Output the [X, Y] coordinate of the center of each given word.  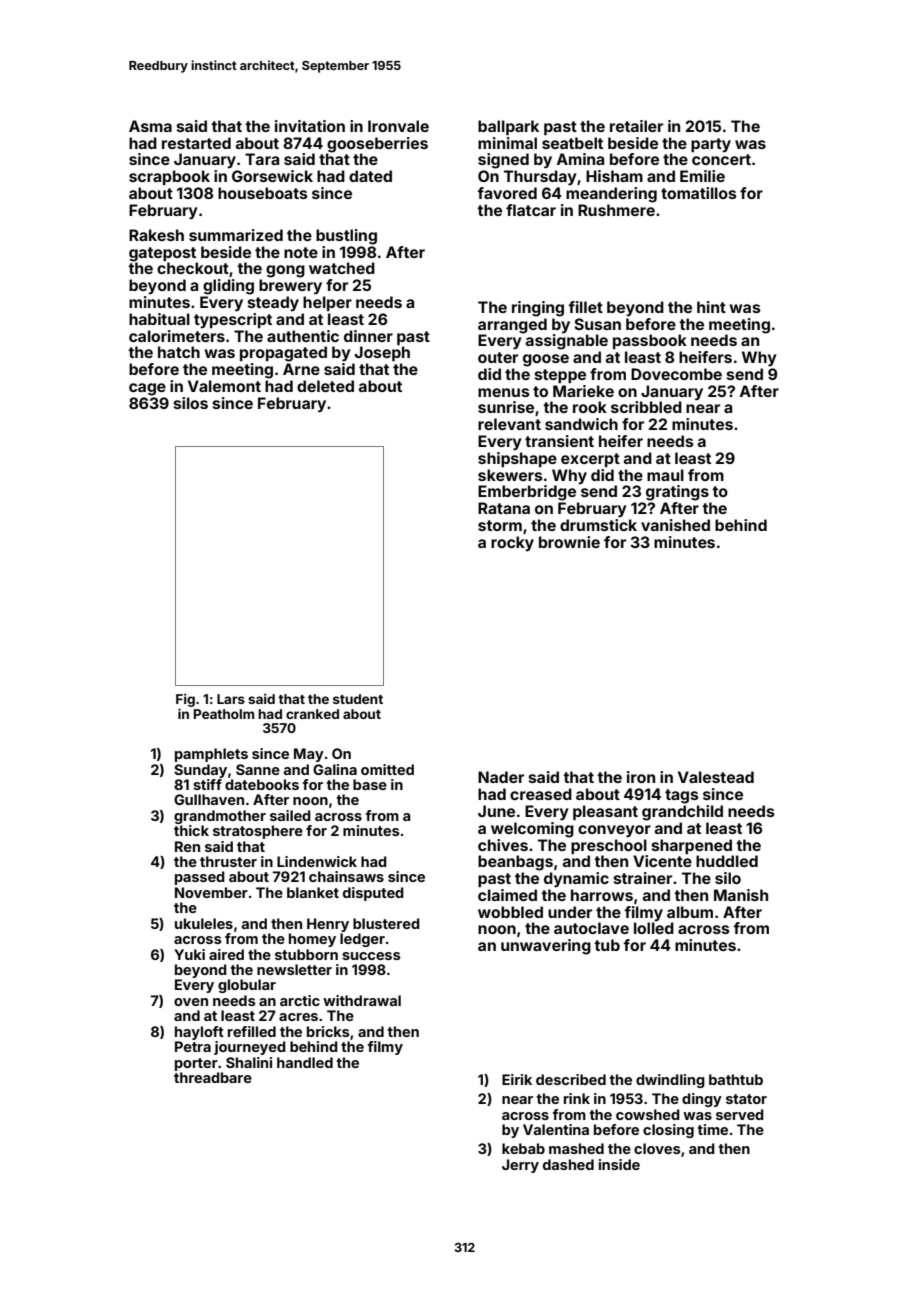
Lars [231, 699]
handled [305, 1062]
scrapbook [169, 177]
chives [503, 845]
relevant [509, 424]
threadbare [213, 1077]
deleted [325, 386]
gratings [677, 493]
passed [200, 878]
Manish [741, 895]
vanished [675, 525]
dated [370, 176]
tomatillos [699, 193]
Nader [501, 777]
